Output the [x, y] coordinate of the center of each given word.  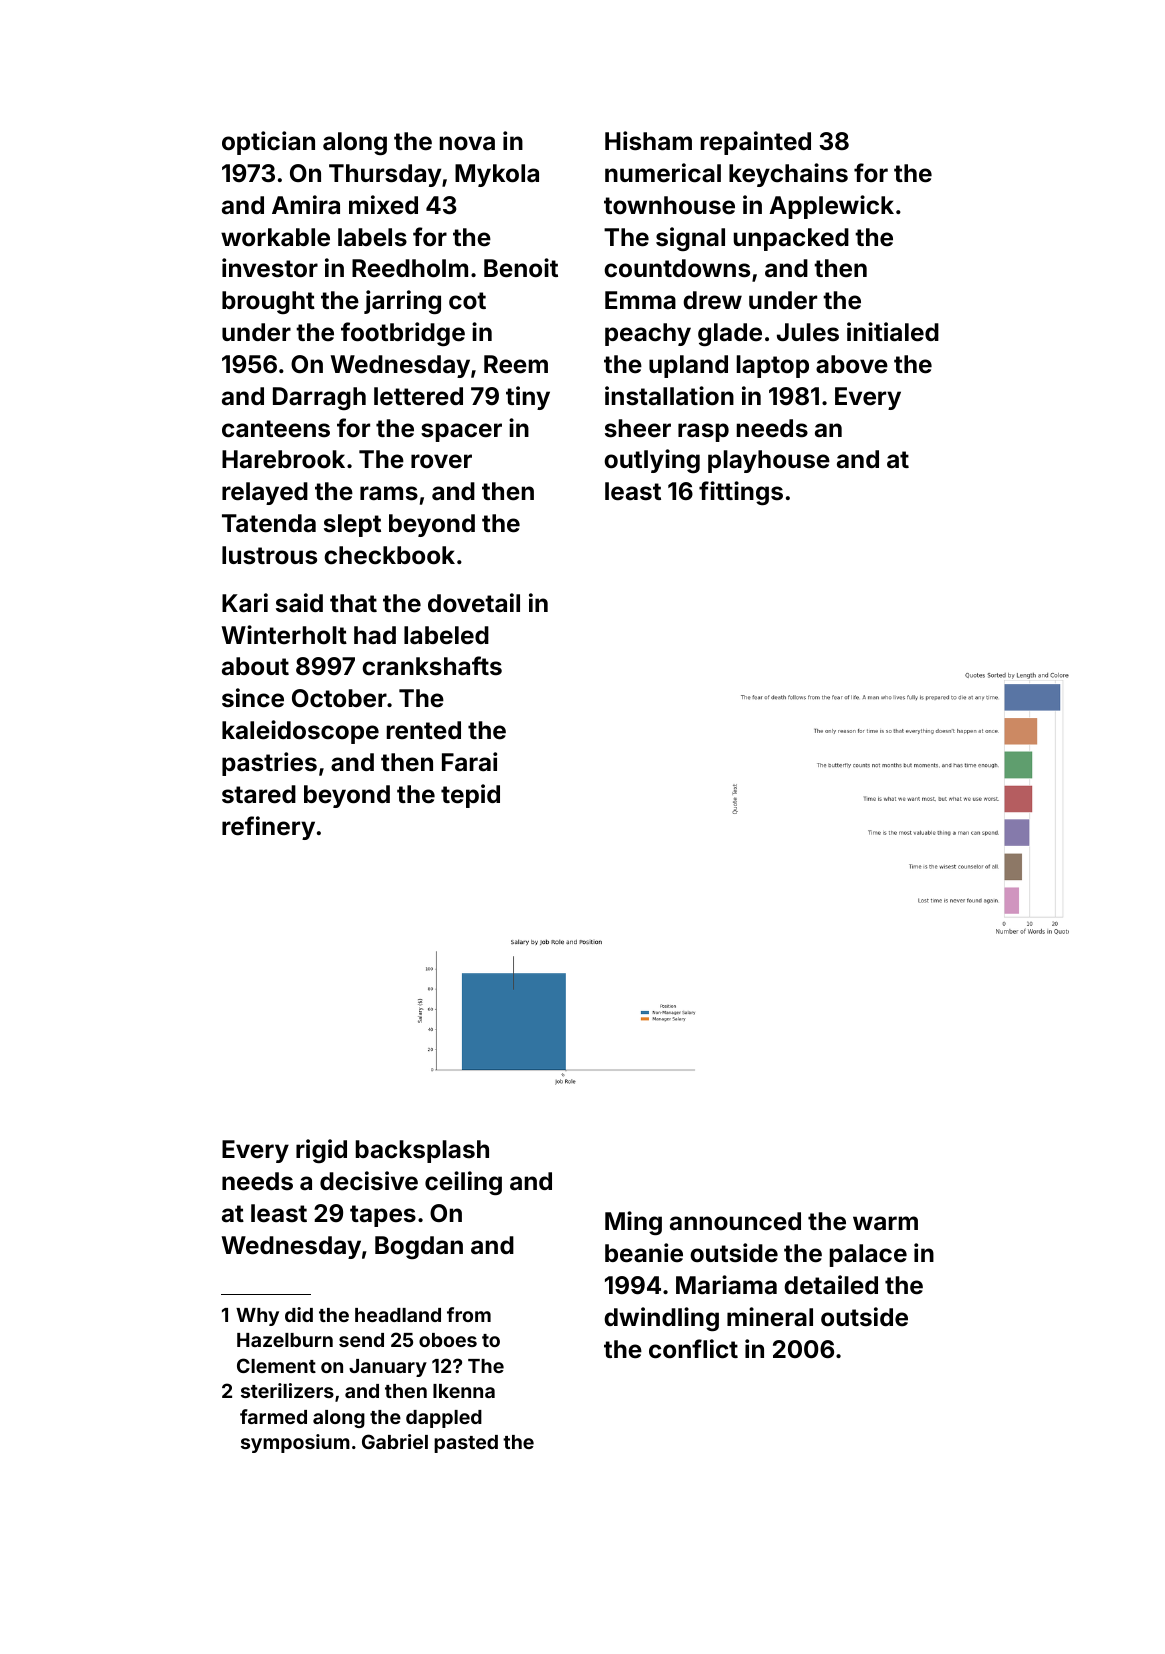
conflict [693, 1349]
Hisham [648, 141]
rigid [321, 1151]
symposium [295, 1443]
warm [885, 1223]
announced [735, 1221]
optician [268, 143]
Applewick [831, 207]
